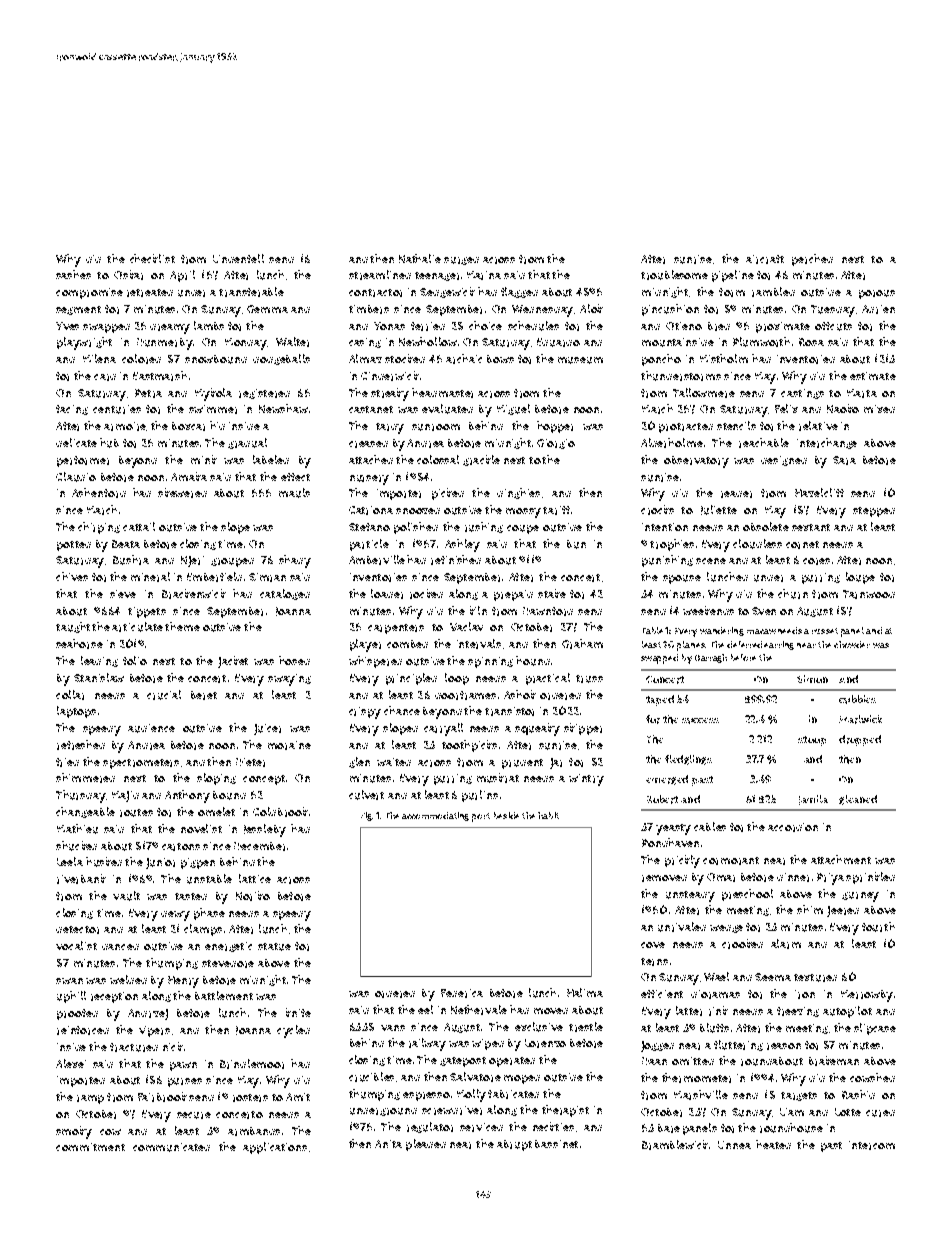  What do you see at coordinates (766, 526) in the page?
I see `obsolete` at bounding box center [766, 526].
